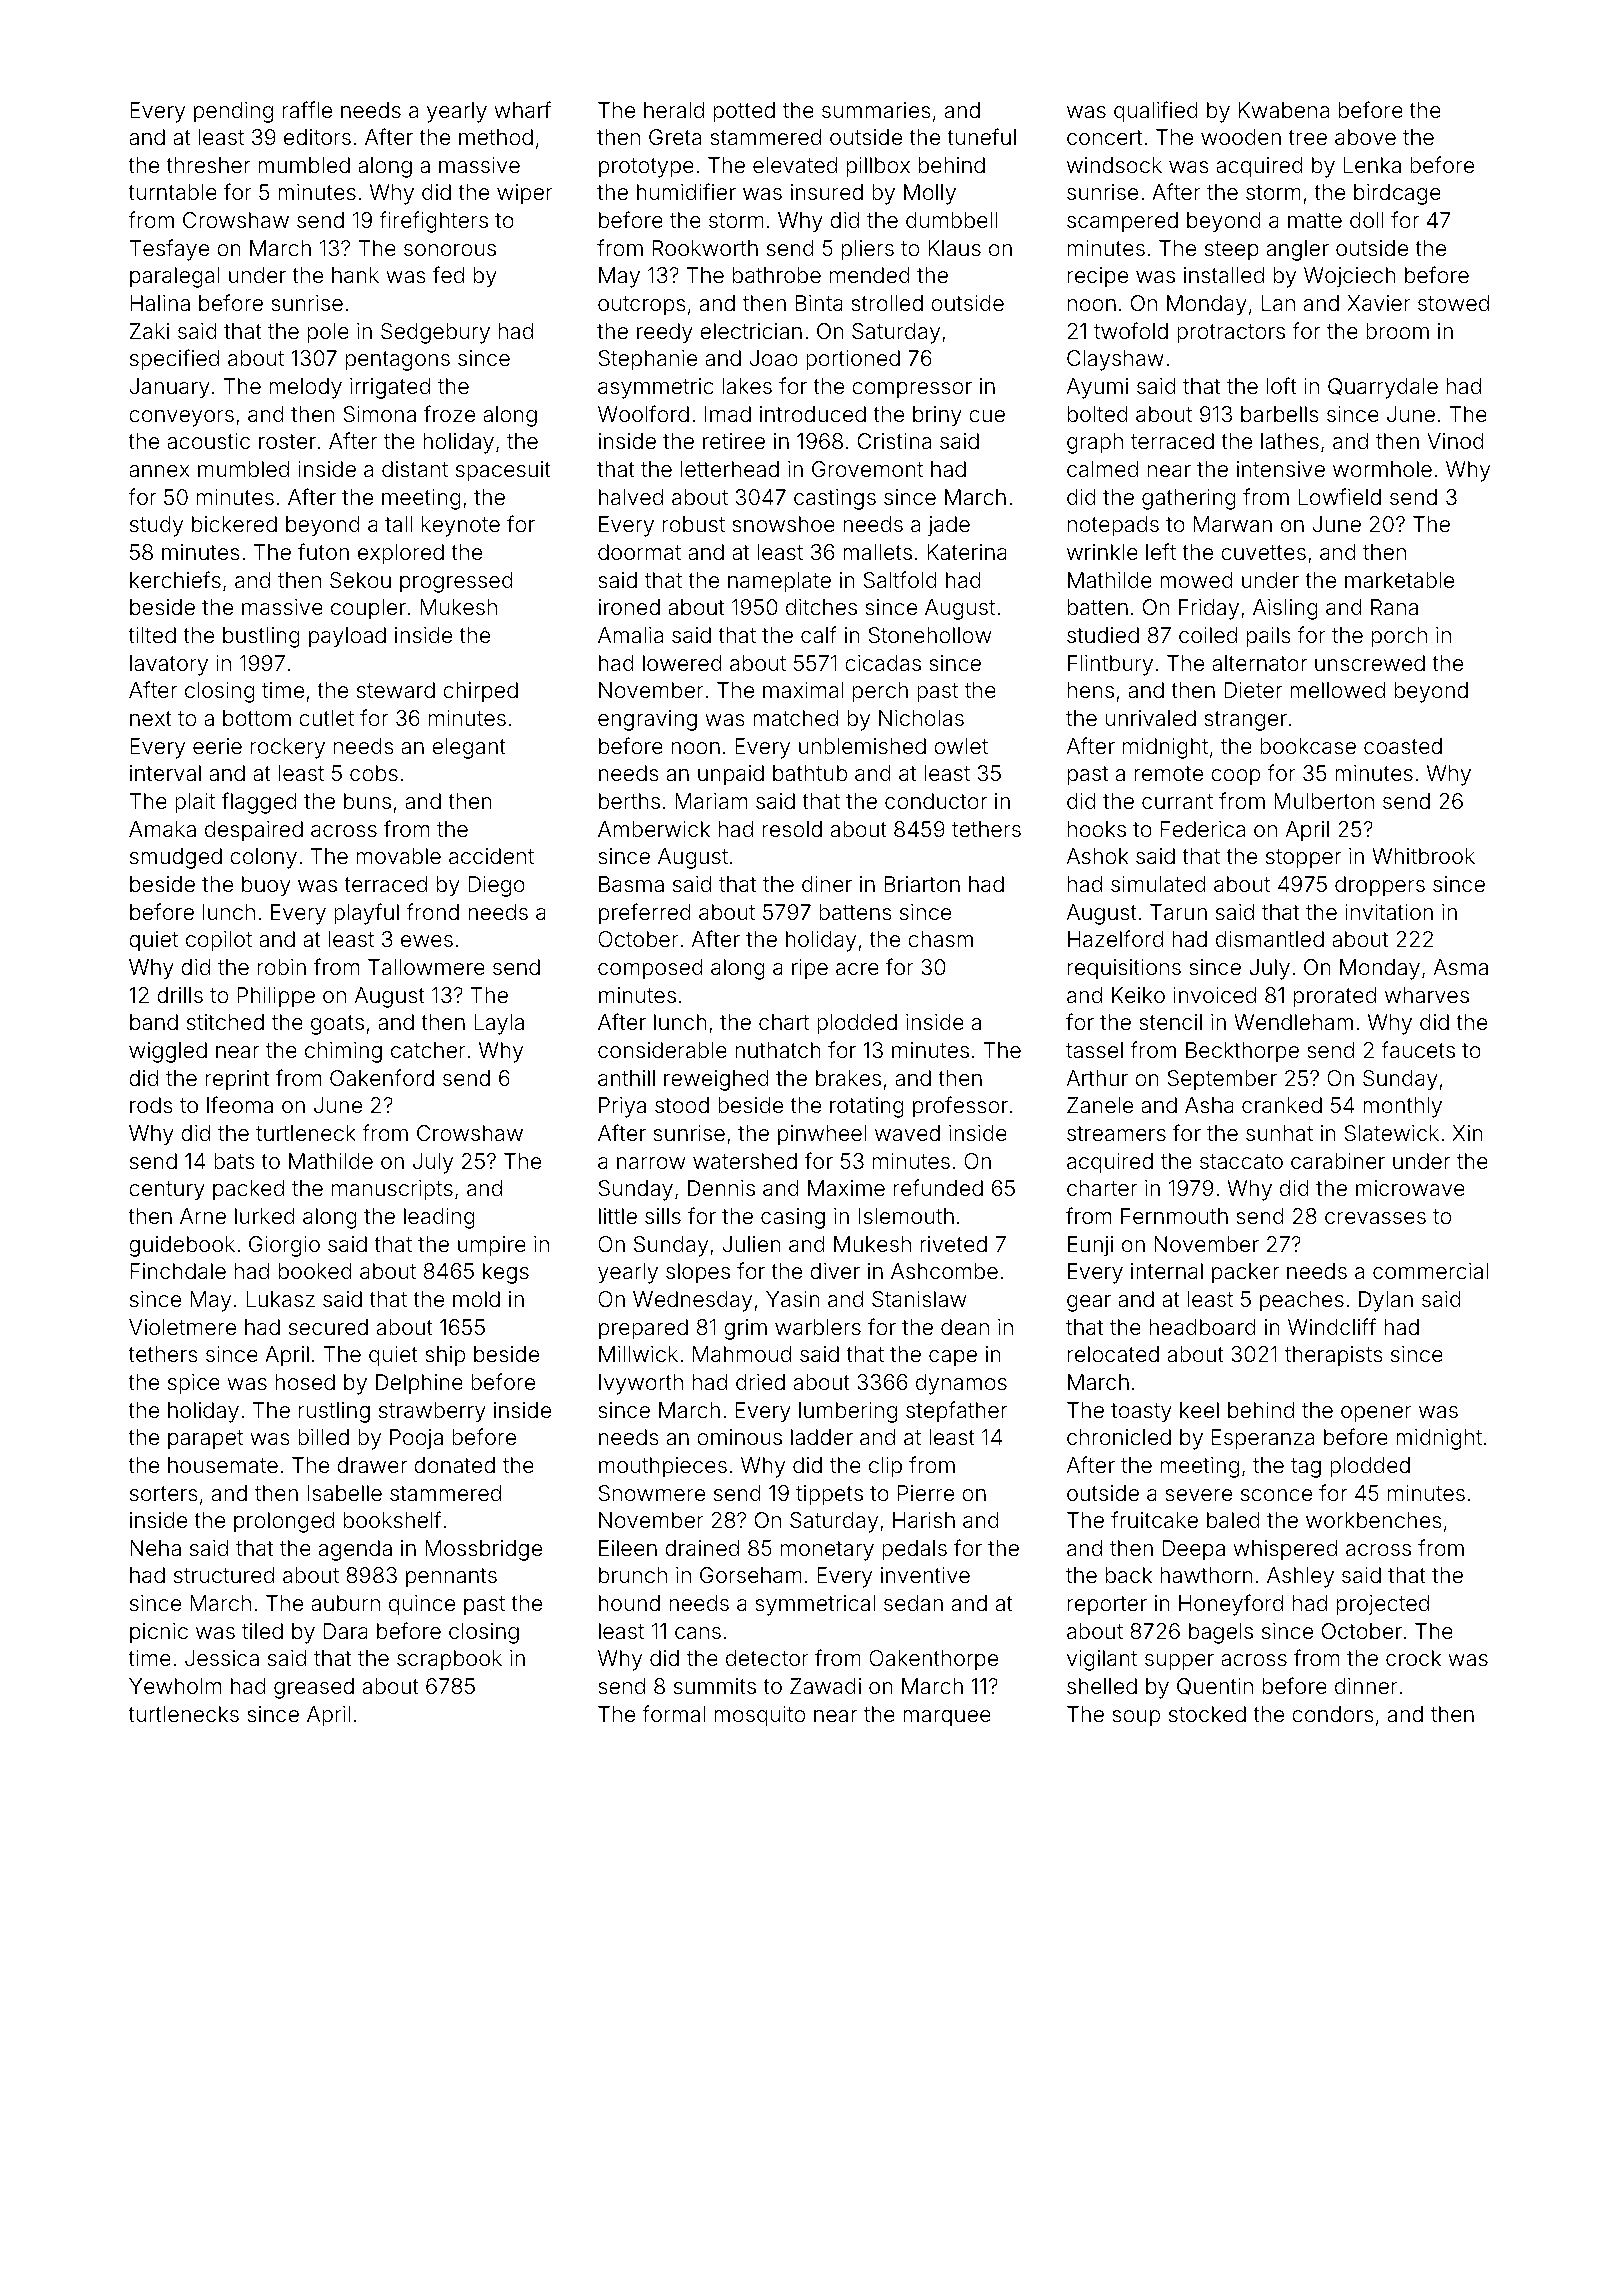 This page has width=1620, height=2292. Describe the element at coordinates (1263, 553) in the page. I see `cuvettes` at that location.
